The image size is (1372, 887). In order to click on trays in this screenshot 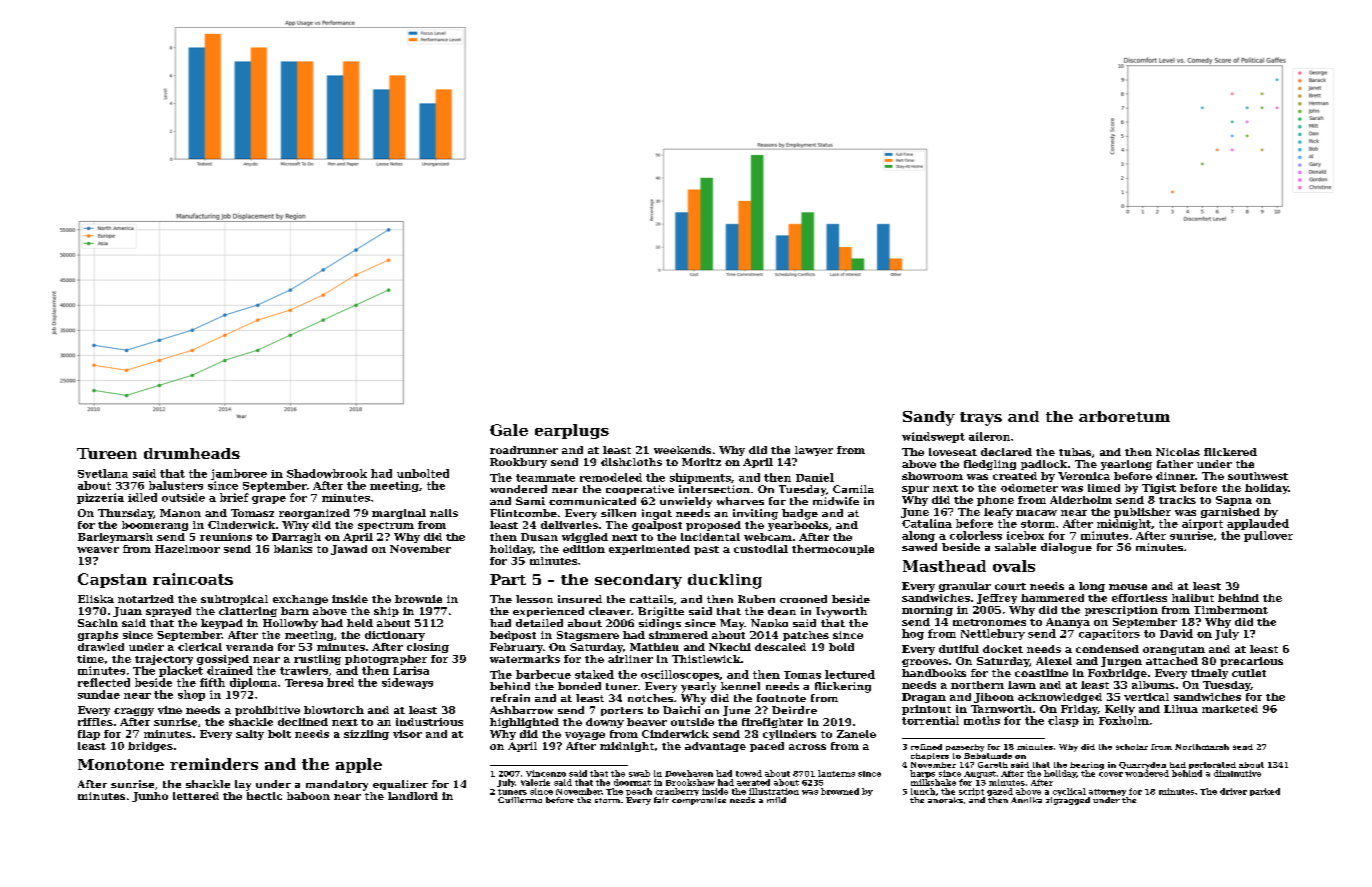, I will do `click(981, 419)`.
